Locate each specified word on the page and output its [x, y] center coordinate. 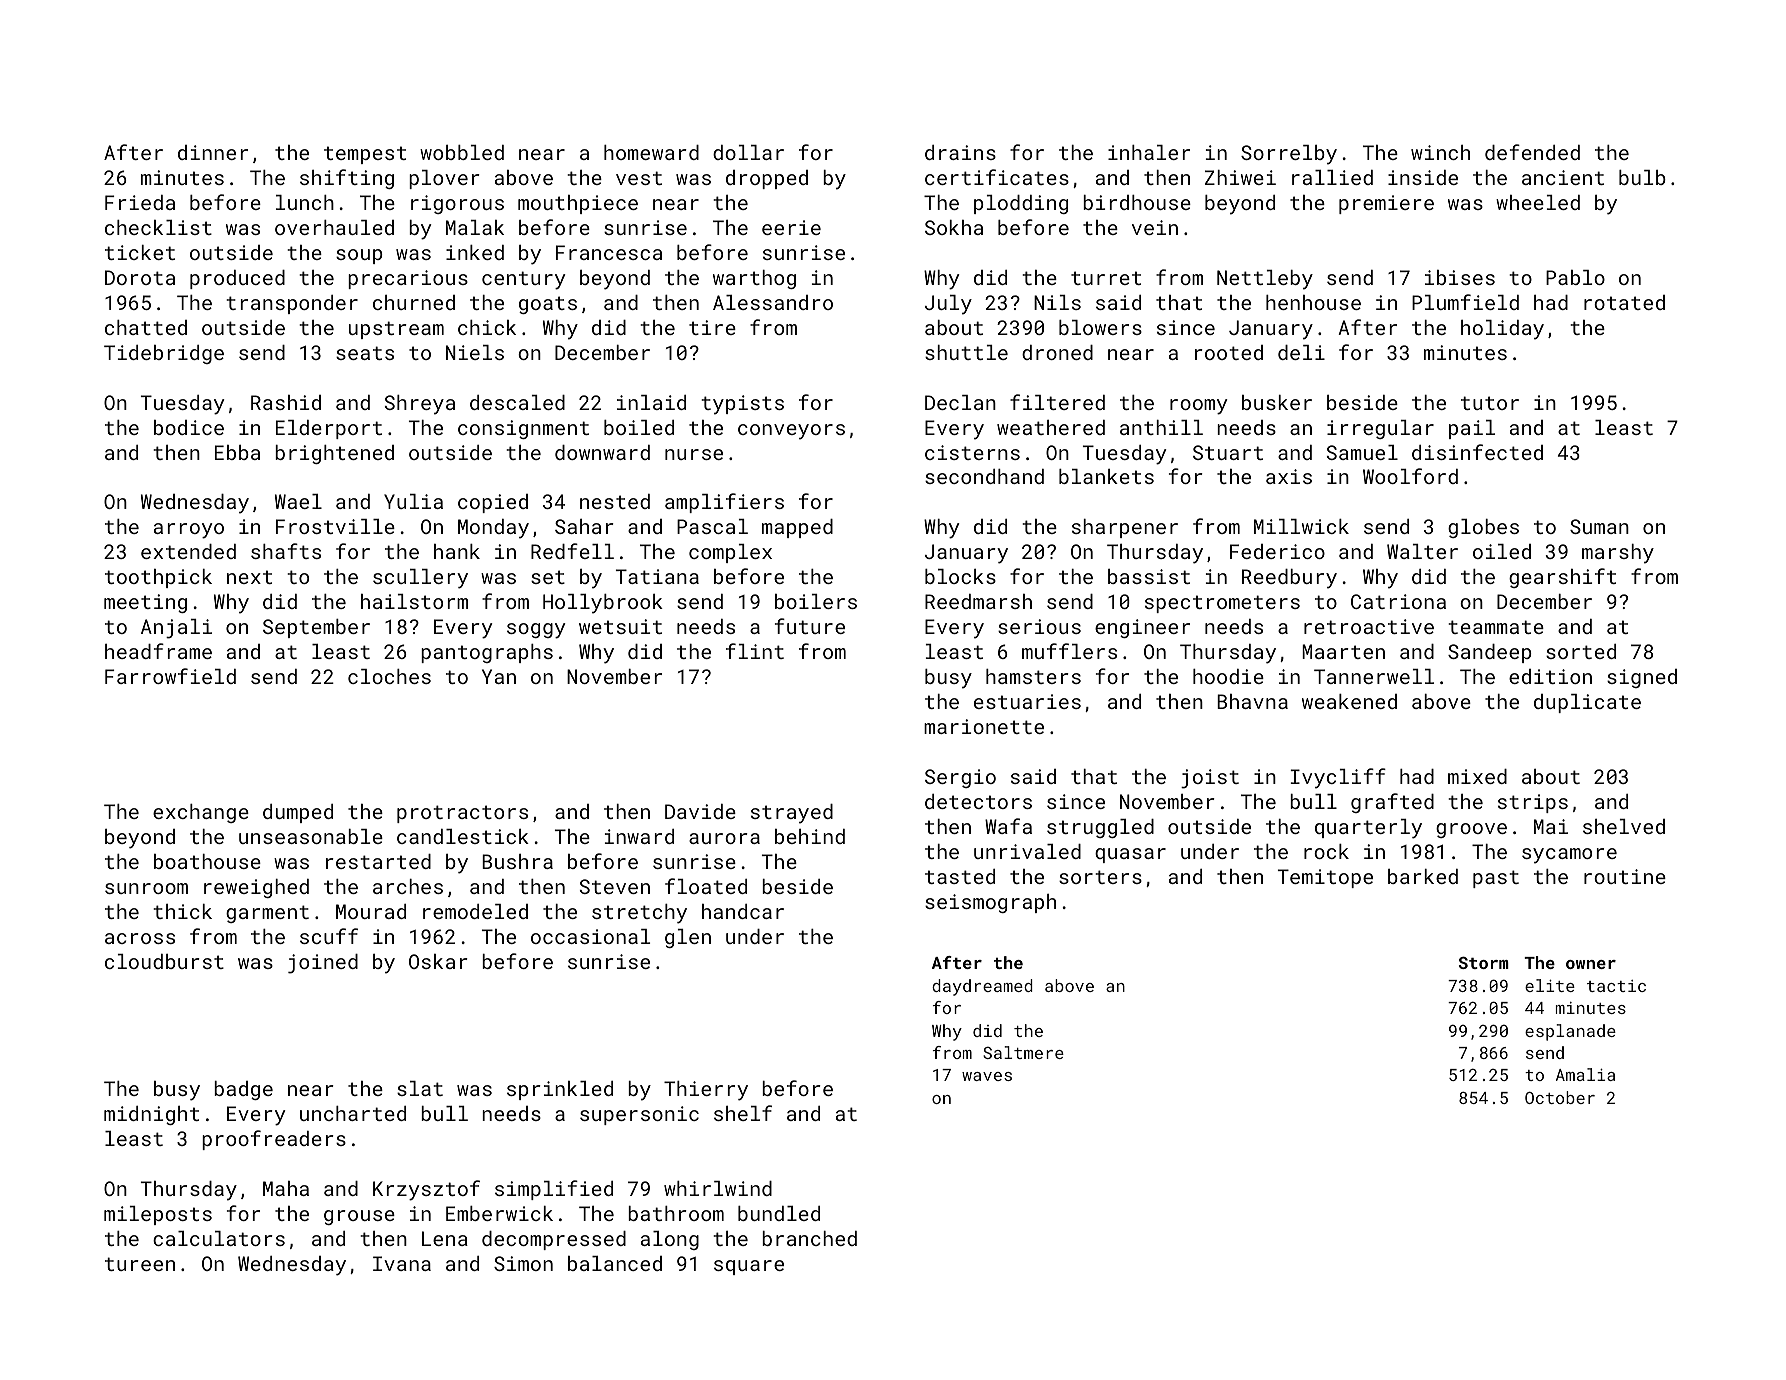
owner [1591, 964]
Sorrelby [1289, 155]
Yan [499, 676]
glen [688, 938]
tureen [140, 1264]
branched [809, 1238]
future [810, 626]
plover [444, 179]
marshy [1618, 554]
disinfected [1477, 452]
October [1560, 1097]
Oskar [438, 961]
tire [712, 327]
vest [639, 178]
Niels [475, 352]
